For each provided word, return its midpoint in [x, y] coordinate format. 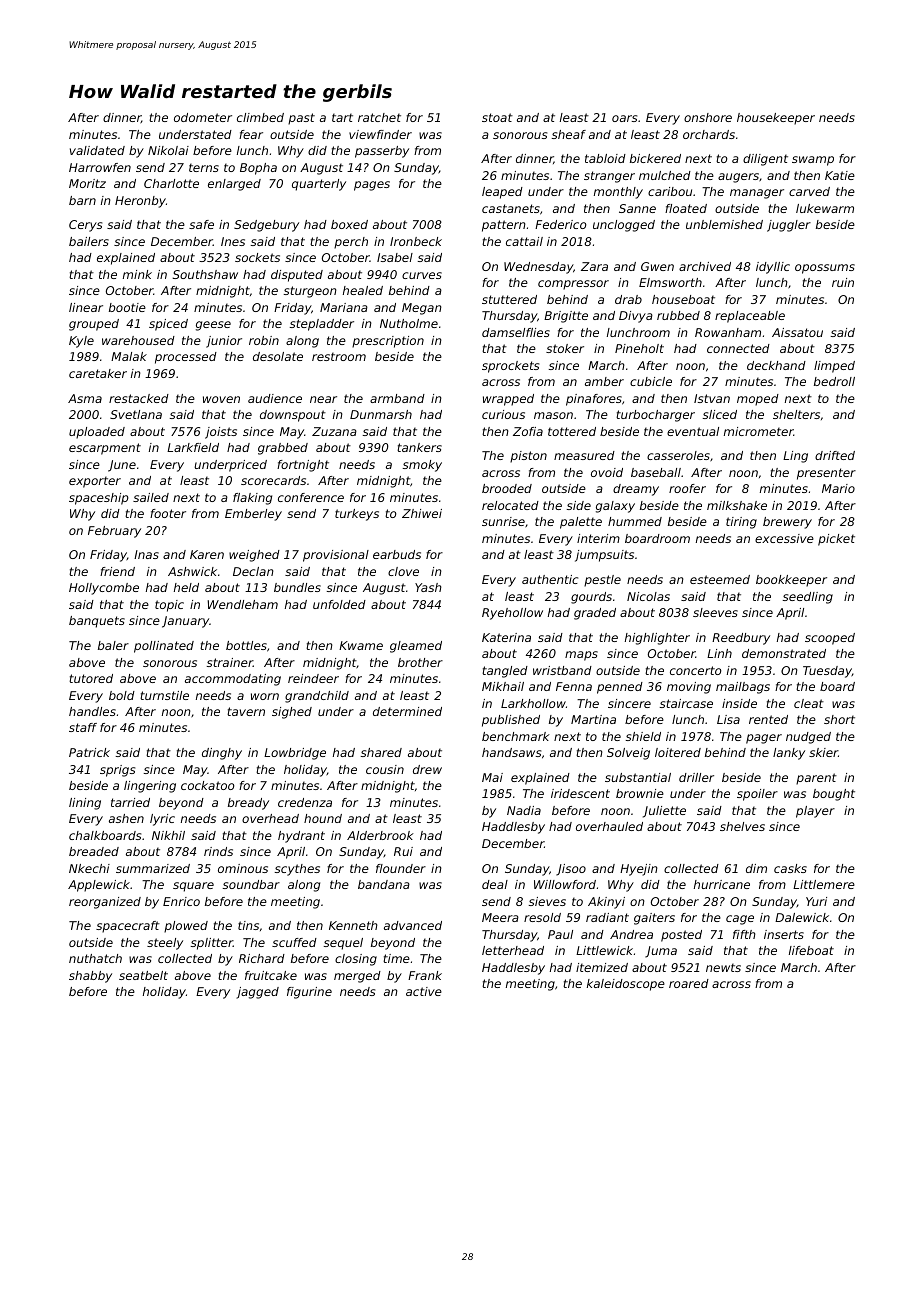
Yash [428, 587]
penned [620, 688]
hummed [635, 521]
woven [221, 399]
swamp [813, 161]
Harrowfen [100, 167]
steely [165, 944]
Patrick [89, 752]
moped [758, 400]
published [511, 721]
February [114, 532]
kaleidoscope [626, 985]
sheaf [569, 134]
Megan [422, 309]
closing [356, 960]
